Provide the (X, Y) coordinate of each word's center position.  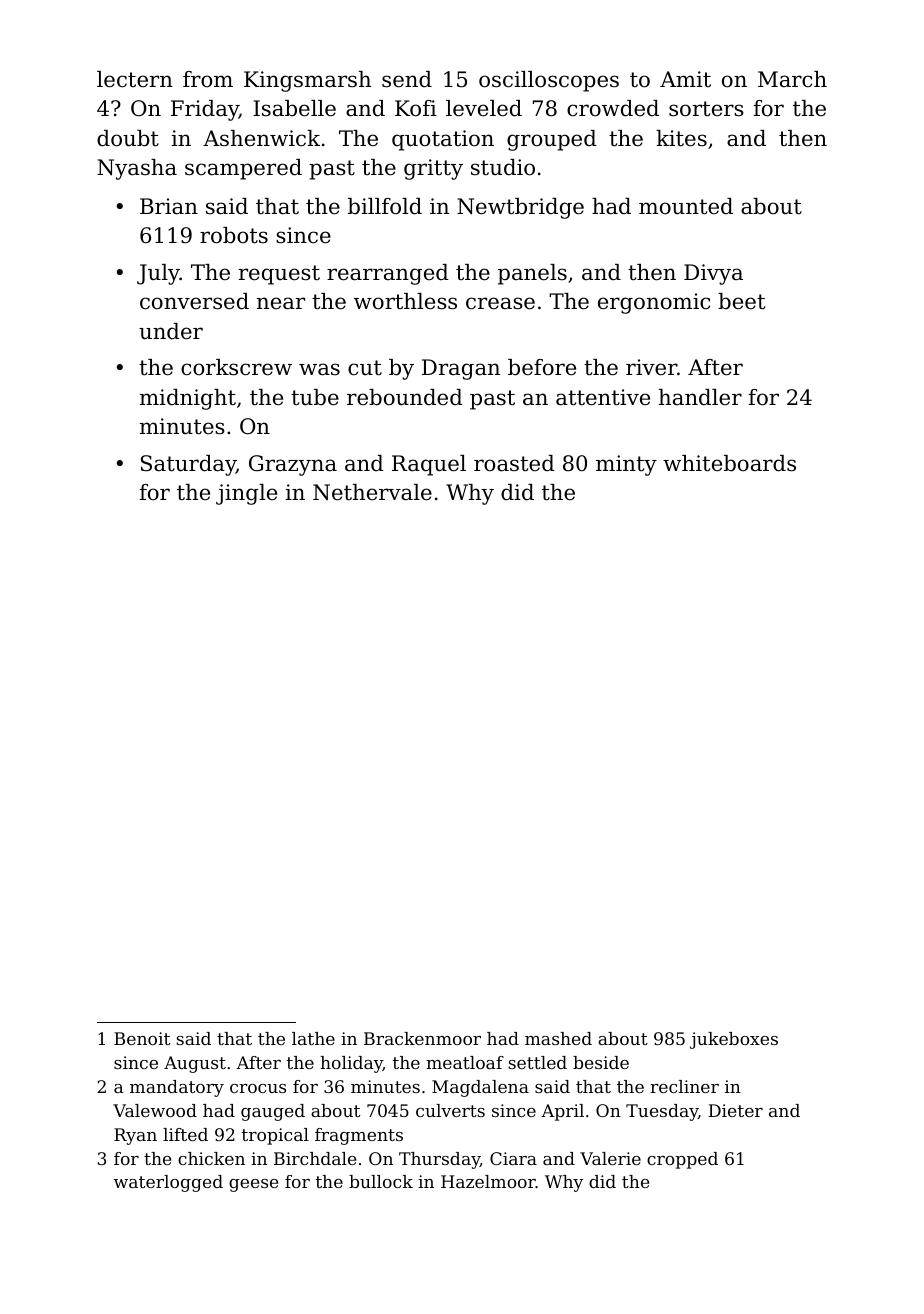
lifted (185, 1134)
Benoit (142, 1038)
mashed (558, 1038)
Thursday (439, 1160)
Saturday (188, 465)
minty (626, 465)
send (407, 79)
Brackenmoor (422, 1038)
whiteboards (729, 463)
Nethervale (372, 492)
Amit (685, 79)
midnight (188, 399)
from (208, 79)
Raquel (429, 465)
